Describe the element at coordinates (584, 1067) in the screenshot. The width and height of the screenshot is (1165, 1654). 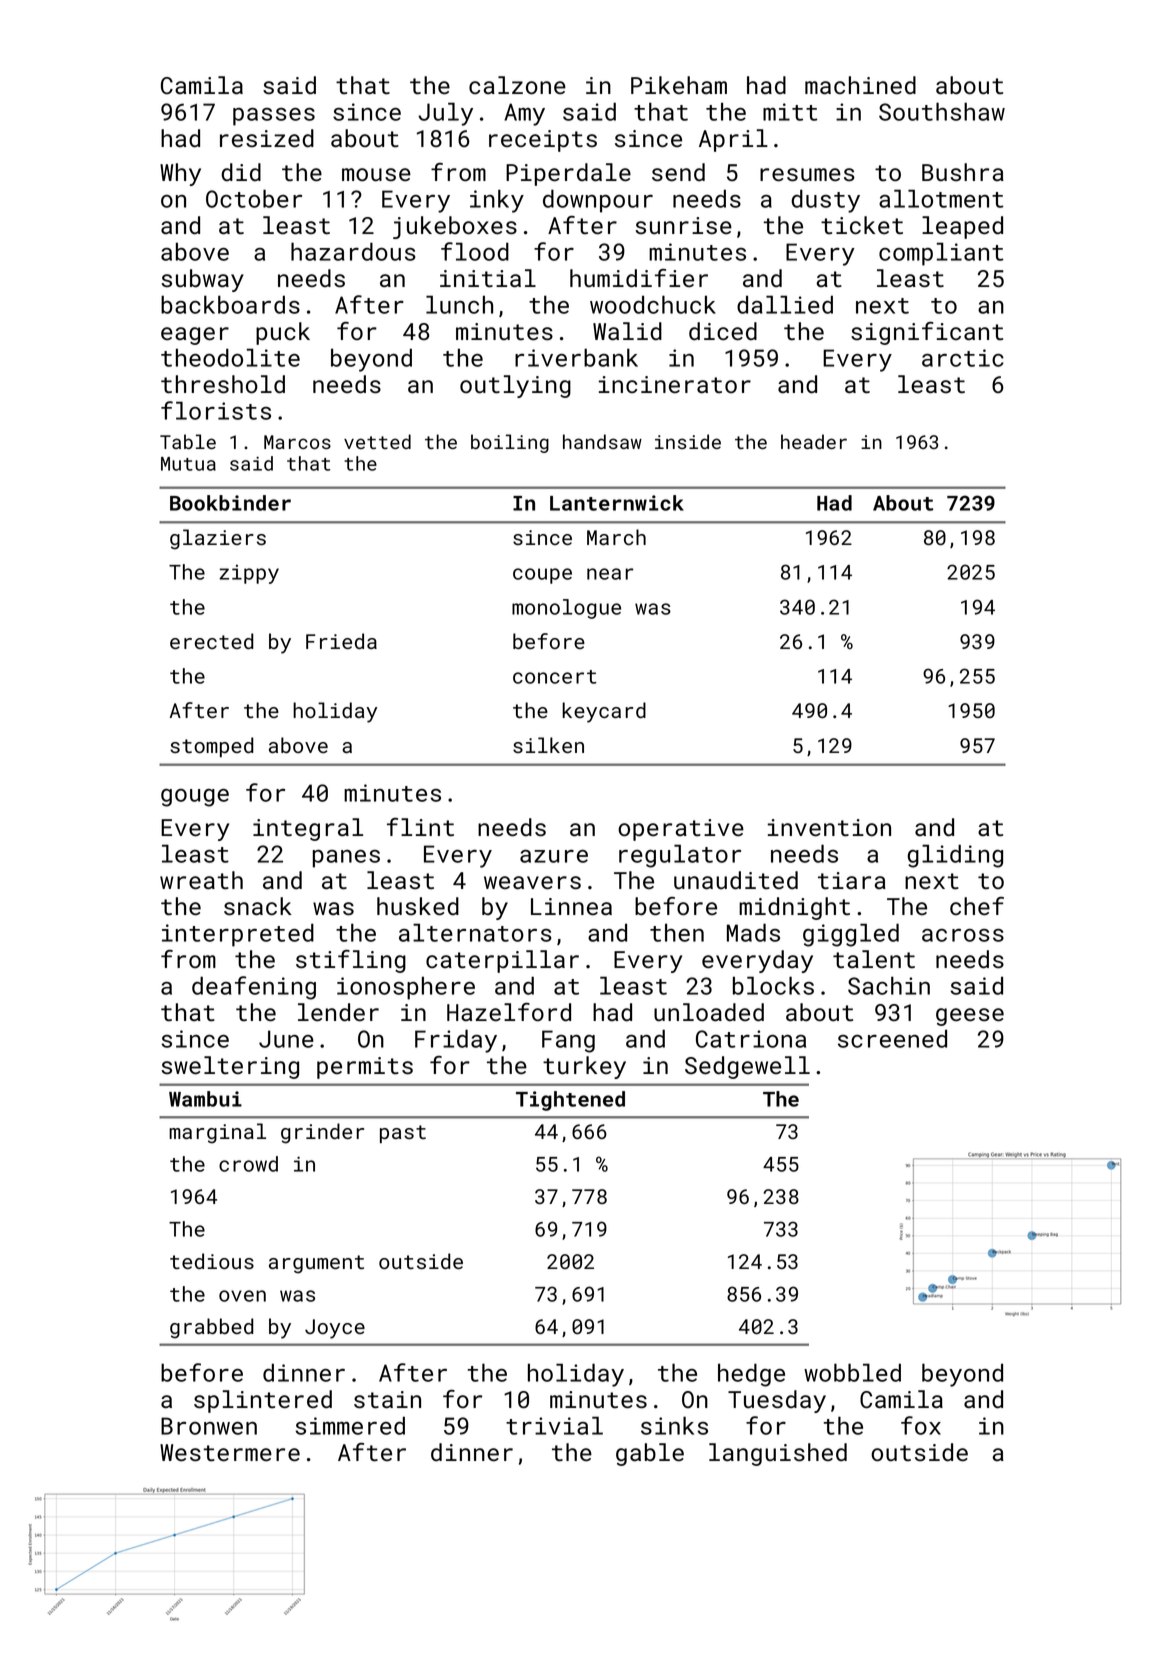
I see `turkey` at that location.
